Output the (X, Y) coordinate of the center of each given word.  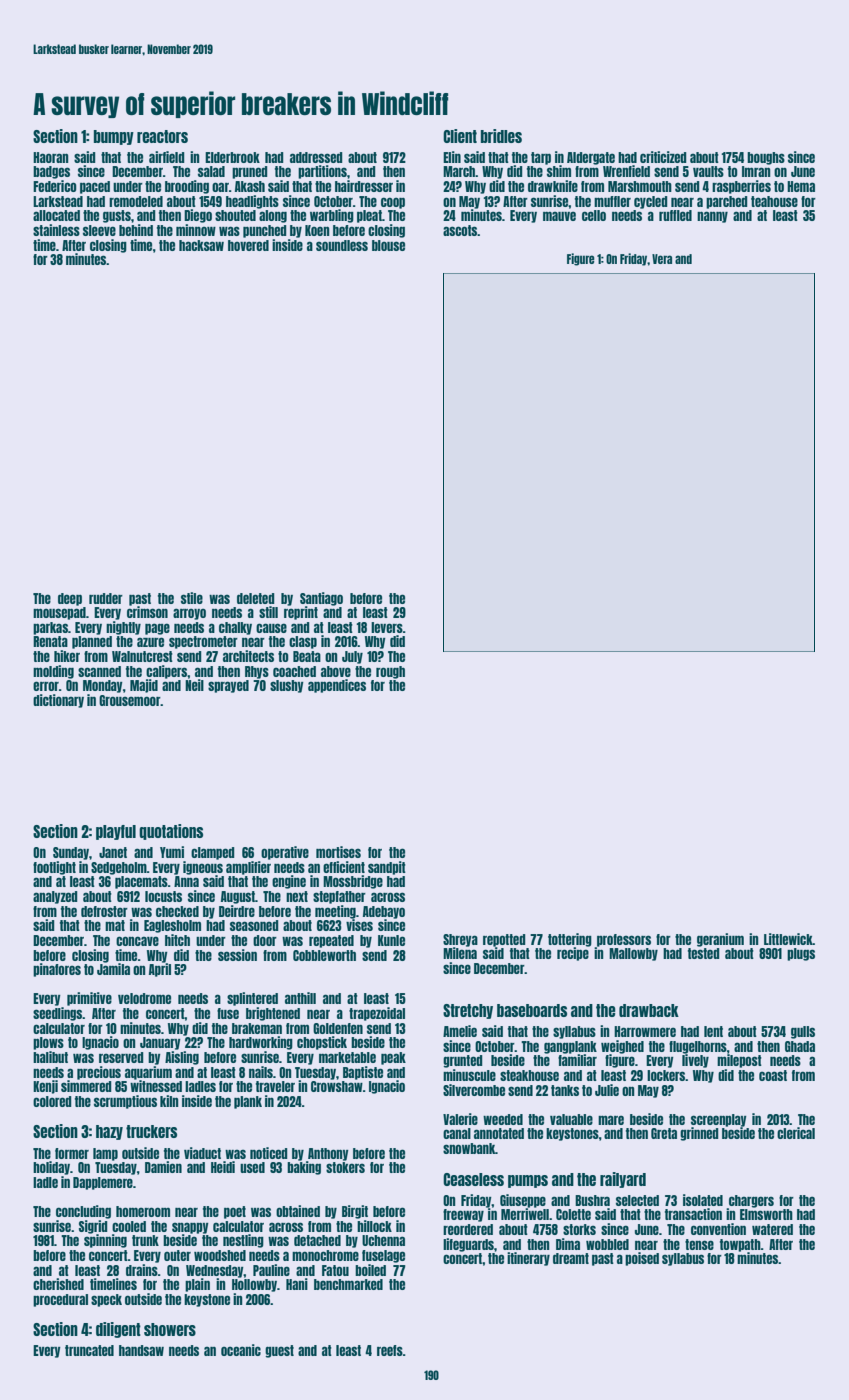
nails (261, 1072)
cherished (58, 1284)
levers (387, 627)
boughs (766, 158)
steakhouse (529, 1075)
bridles (501, 136)
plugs (801, 954)
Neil (194, 685)
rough (390, 672)
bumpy (114, 137)
